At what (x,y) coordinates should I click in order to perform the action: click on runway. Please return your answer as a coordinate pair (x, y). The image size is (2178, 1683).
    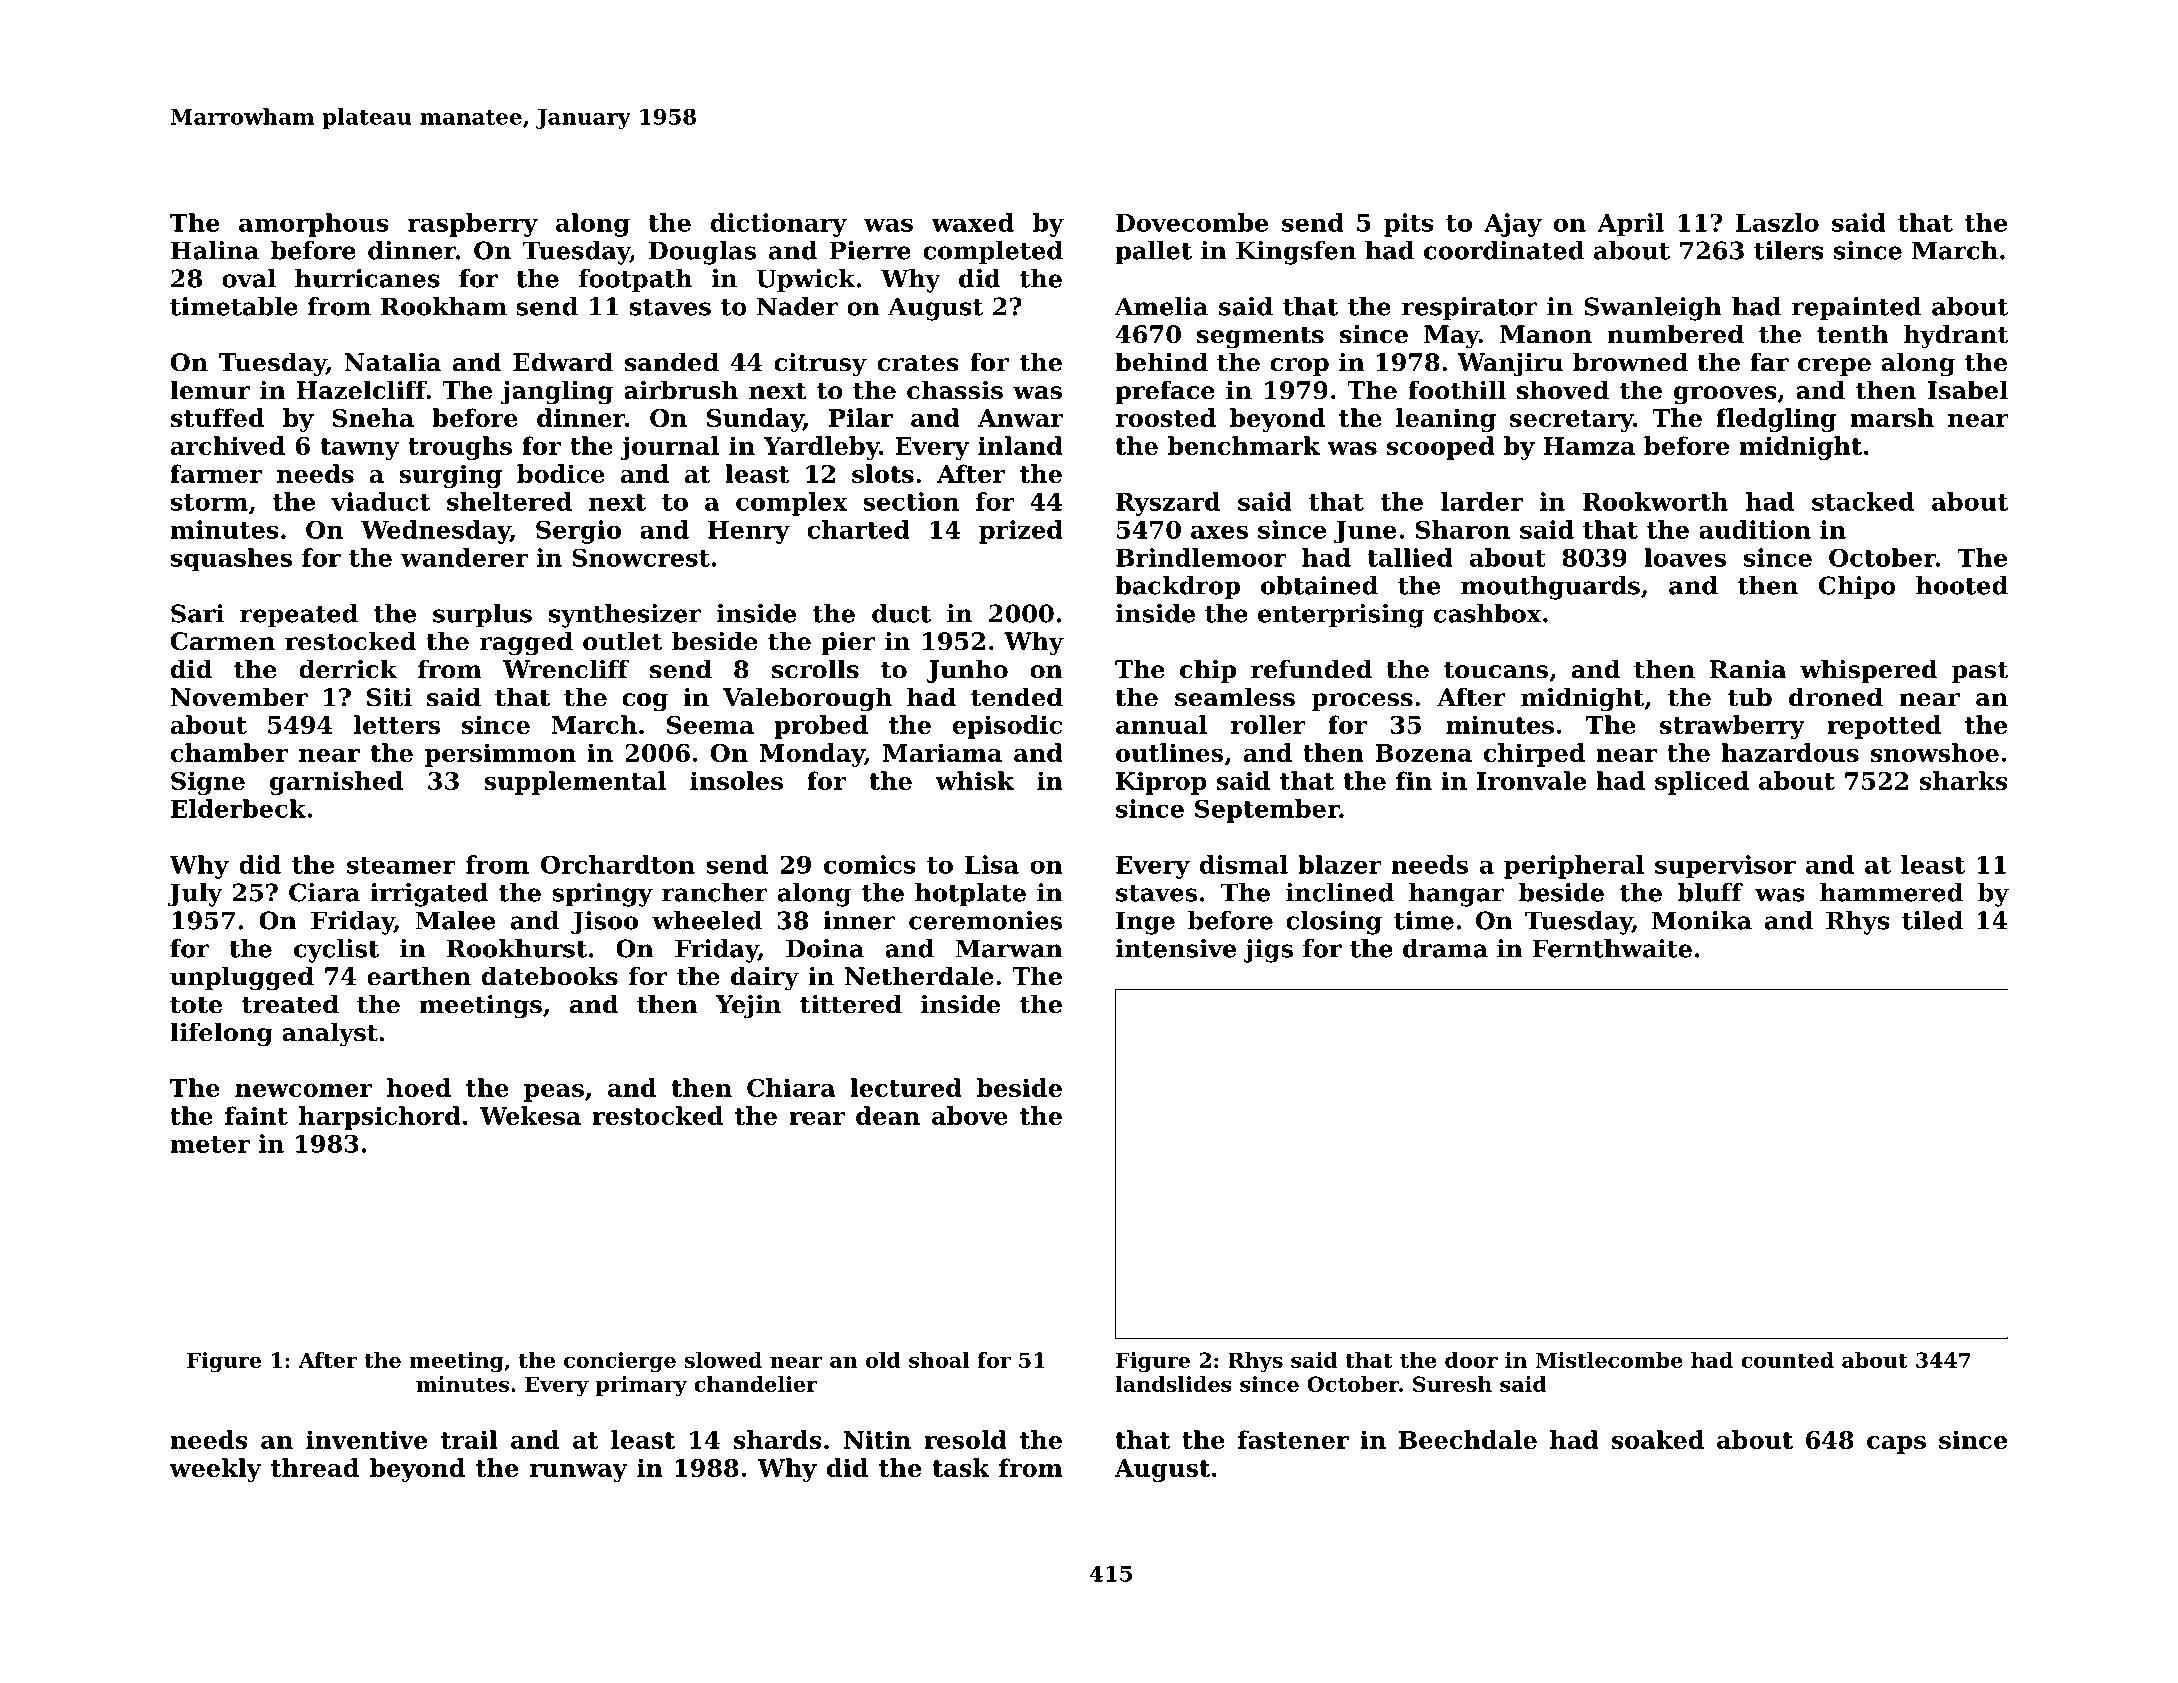
    Looking at the image, I should click on (578, 1473).
